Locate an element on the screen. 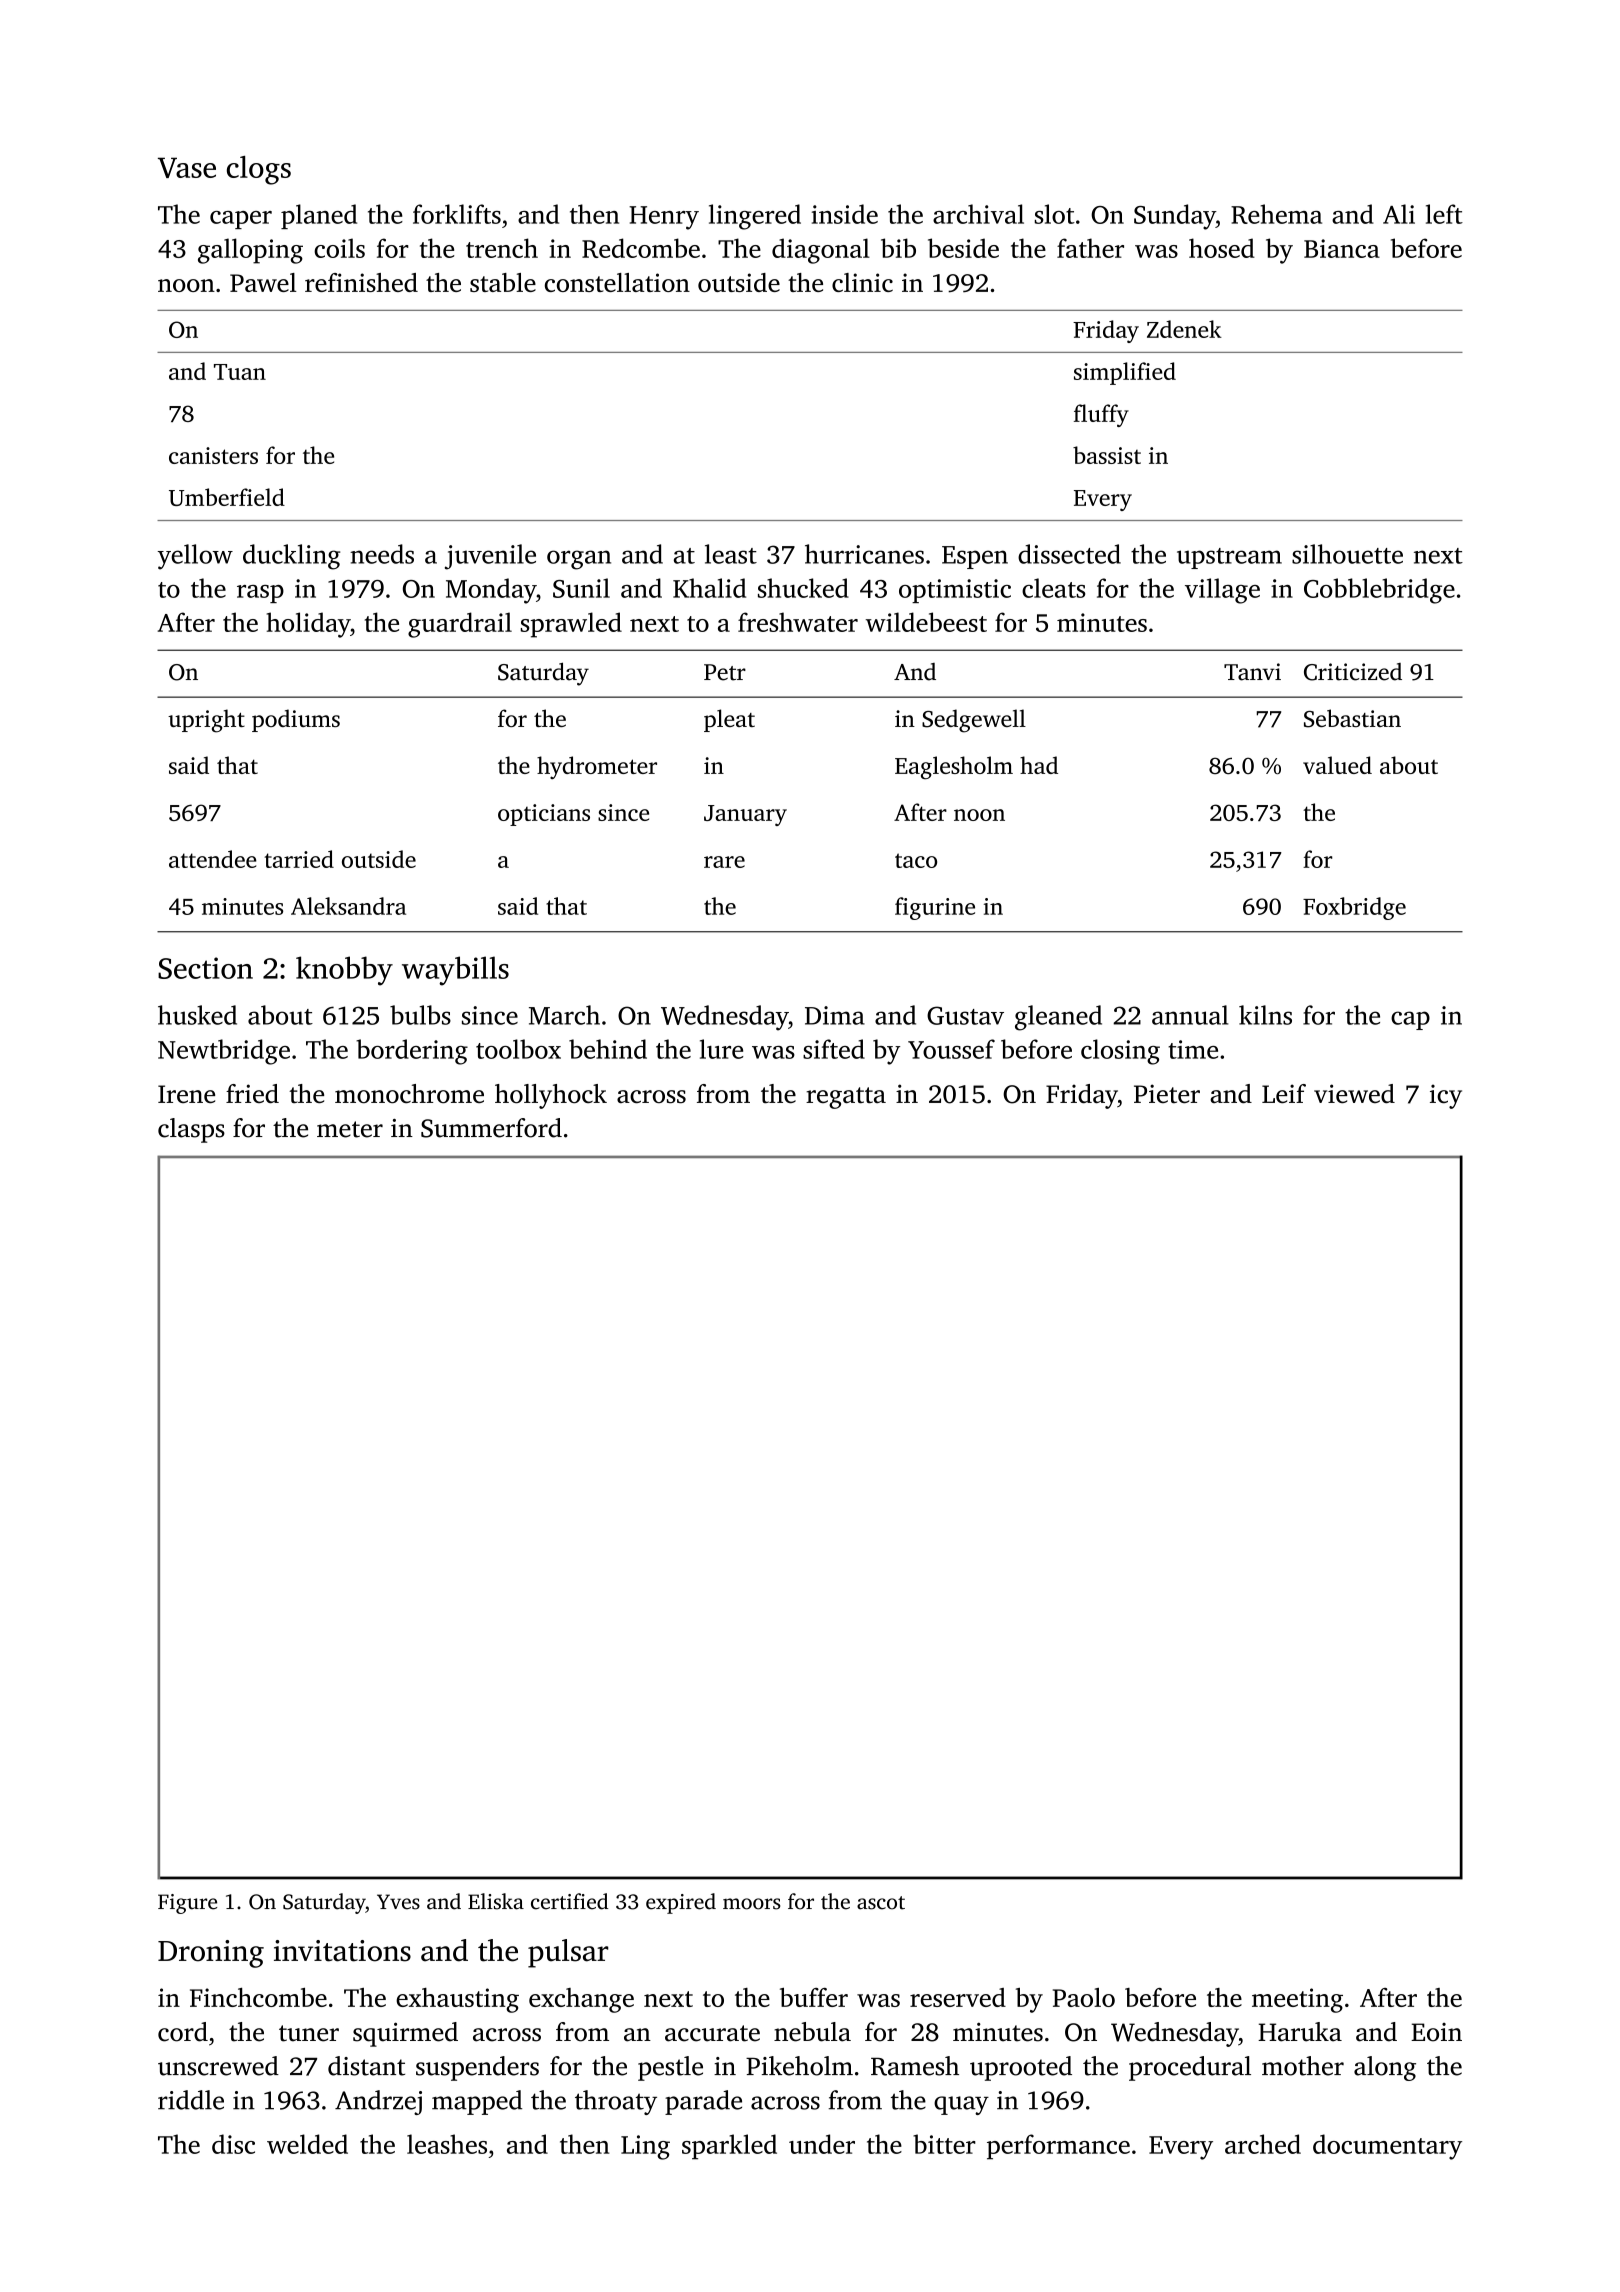 This screenshot has height=2292, width=1620. exhausting is located at coordinates (457, 2000).
